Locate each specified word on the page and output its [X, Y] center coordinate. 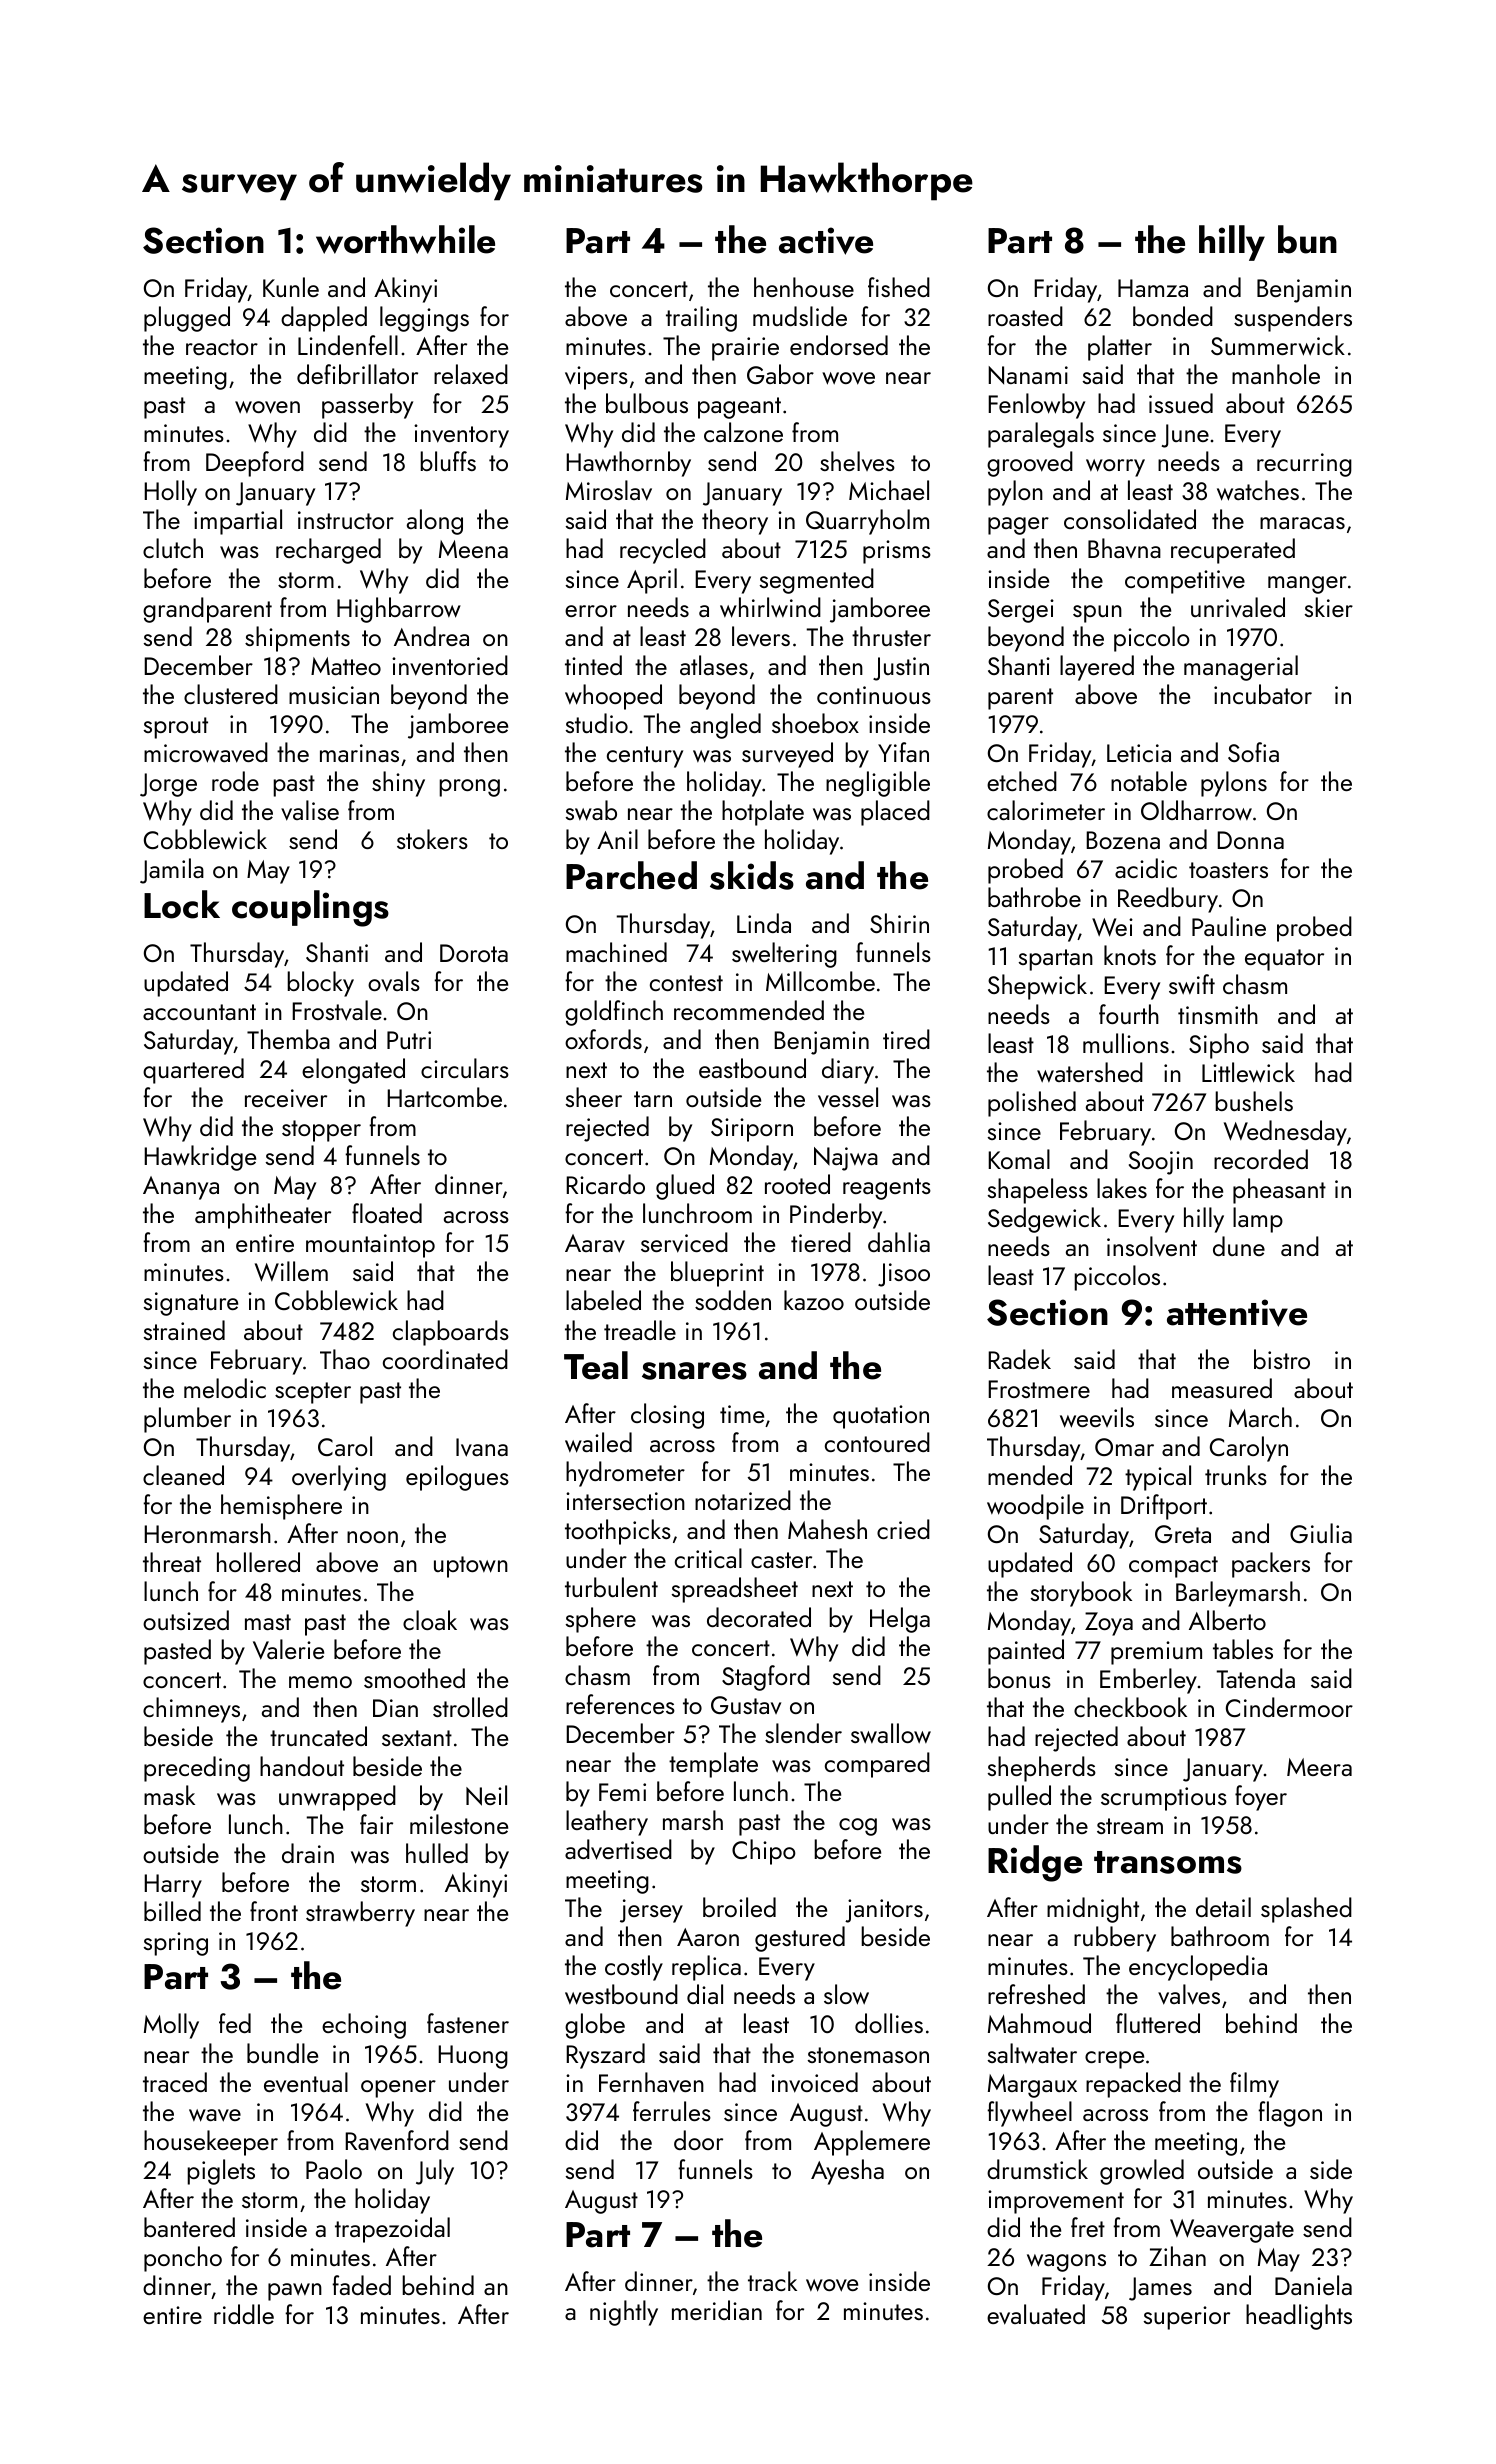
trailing [701, 319]
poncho [183, 2259]
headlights [1299, 2317]
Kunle [291, 287]
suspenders [1293, 319]
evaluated [1036, 2314]
